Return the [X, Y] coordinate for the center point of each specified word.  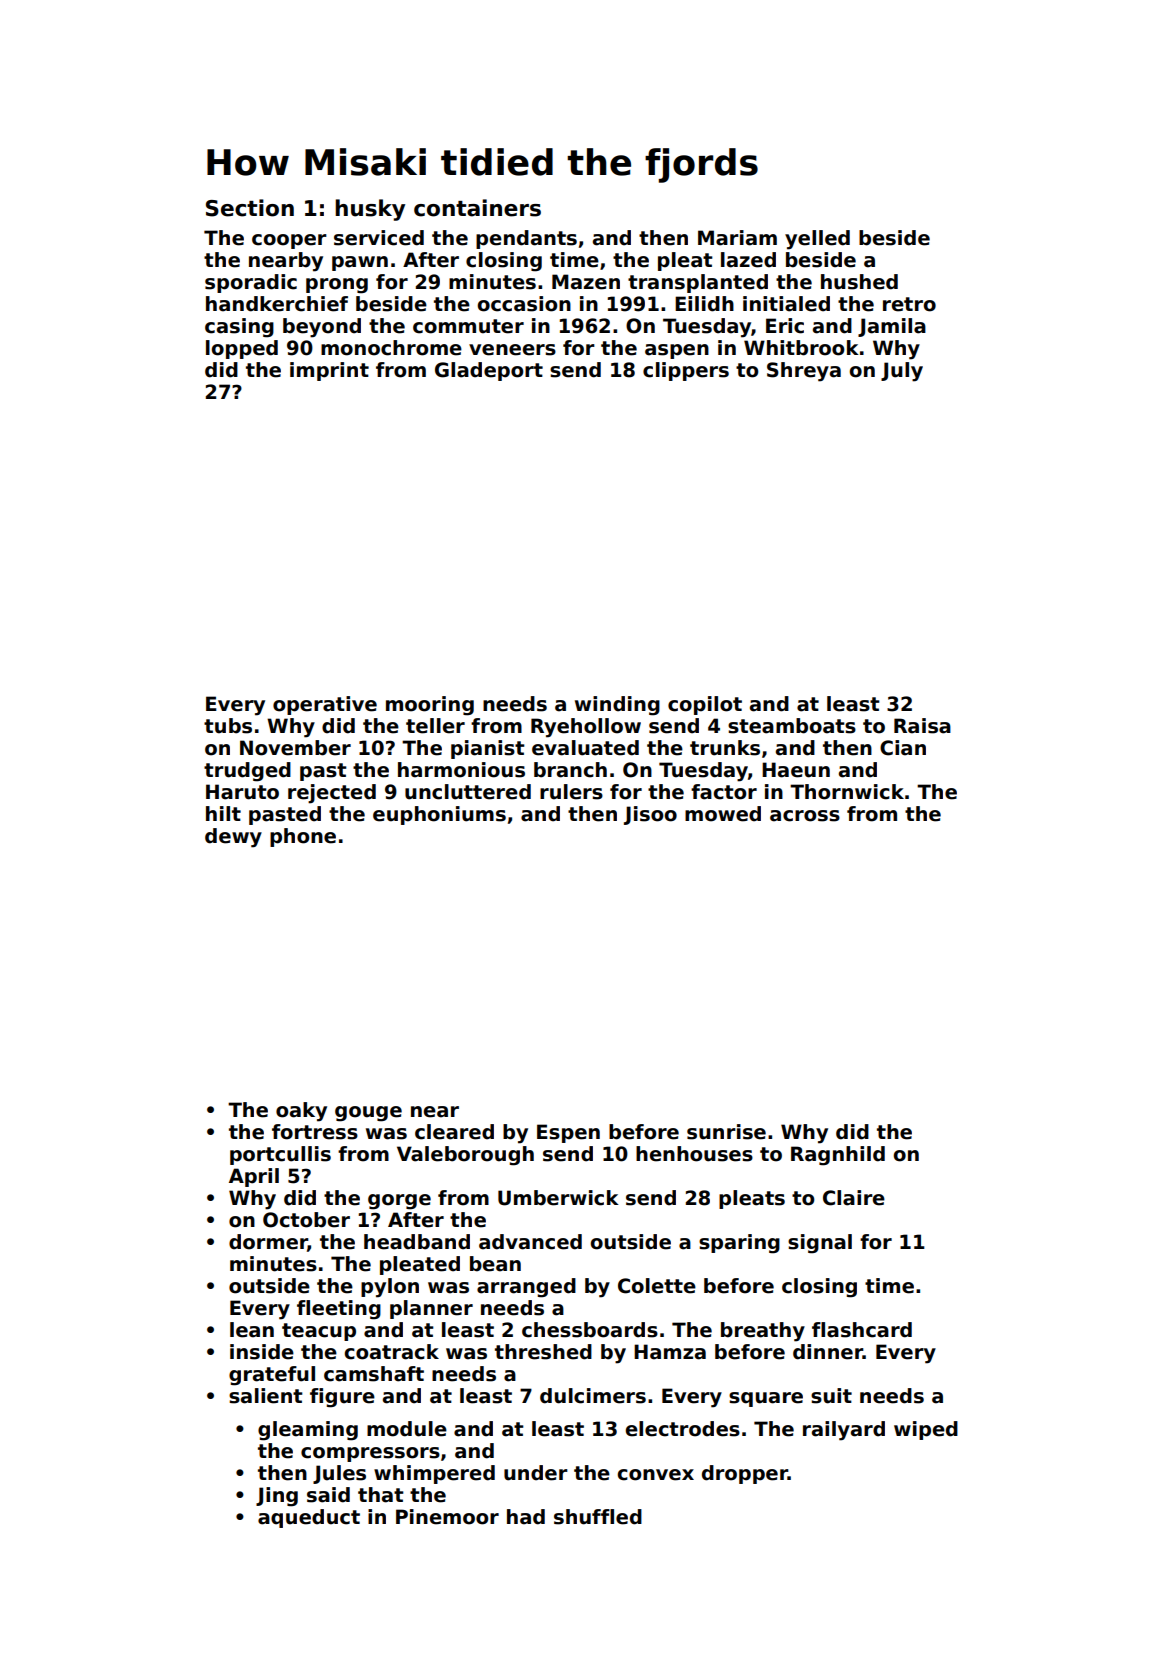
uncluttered [468, 792]
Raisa [922, 726]
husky [370, 210]
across [805, 816]
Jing [277, 1497]
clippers [686, 371]
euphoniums [439, 815]
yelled [817, 240]
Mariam [737, 238]
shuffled [598, 1517]
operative [325, 705]
